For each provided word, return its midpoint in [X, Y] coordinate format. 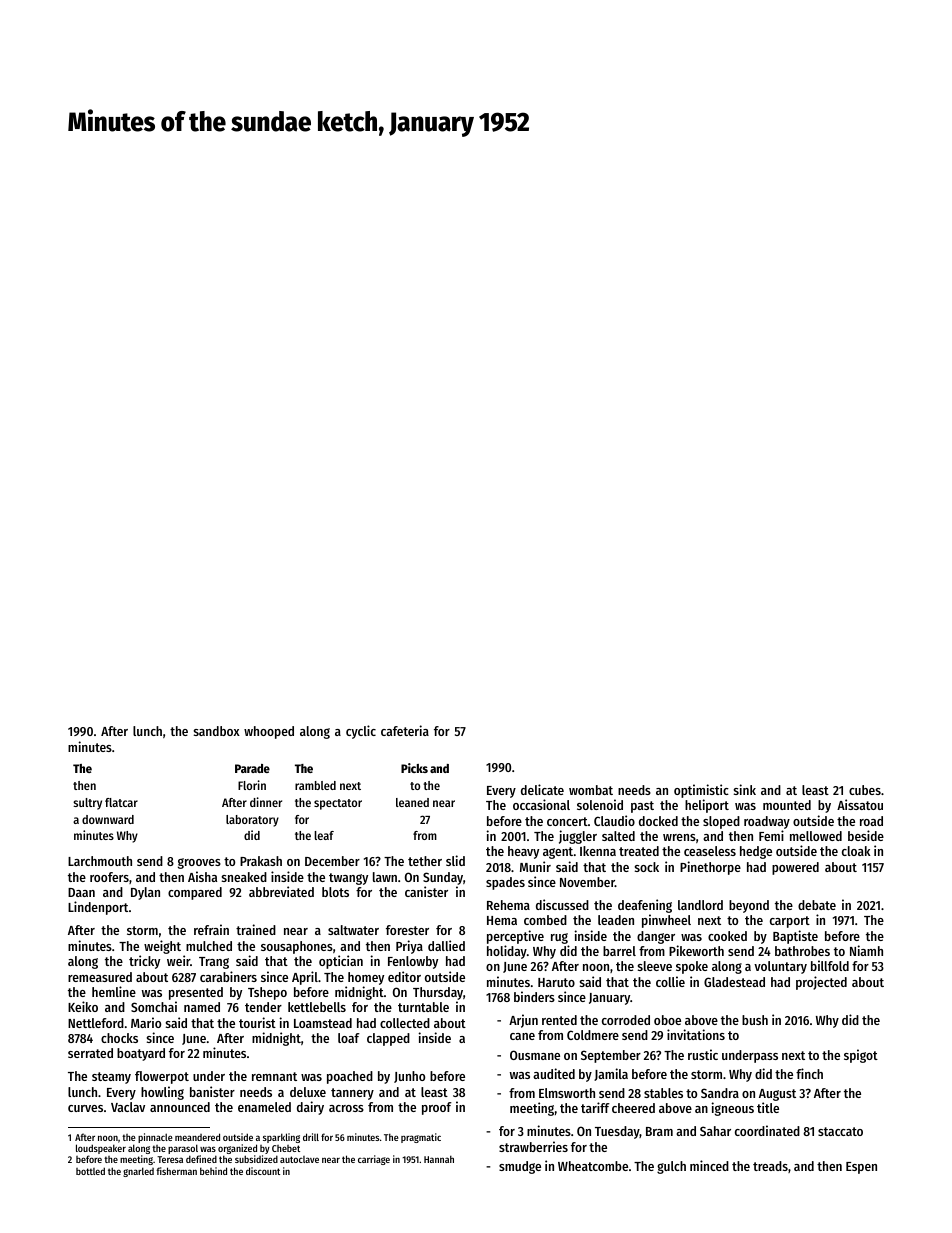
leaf [324, 835]
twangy [348, 879]
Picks [414, 768]
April [305, 978]
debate [817, 905]
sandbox [217, 731]
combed [545, 920]
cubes [865, 790]
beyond [749, 906]
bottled [90, 1171]
